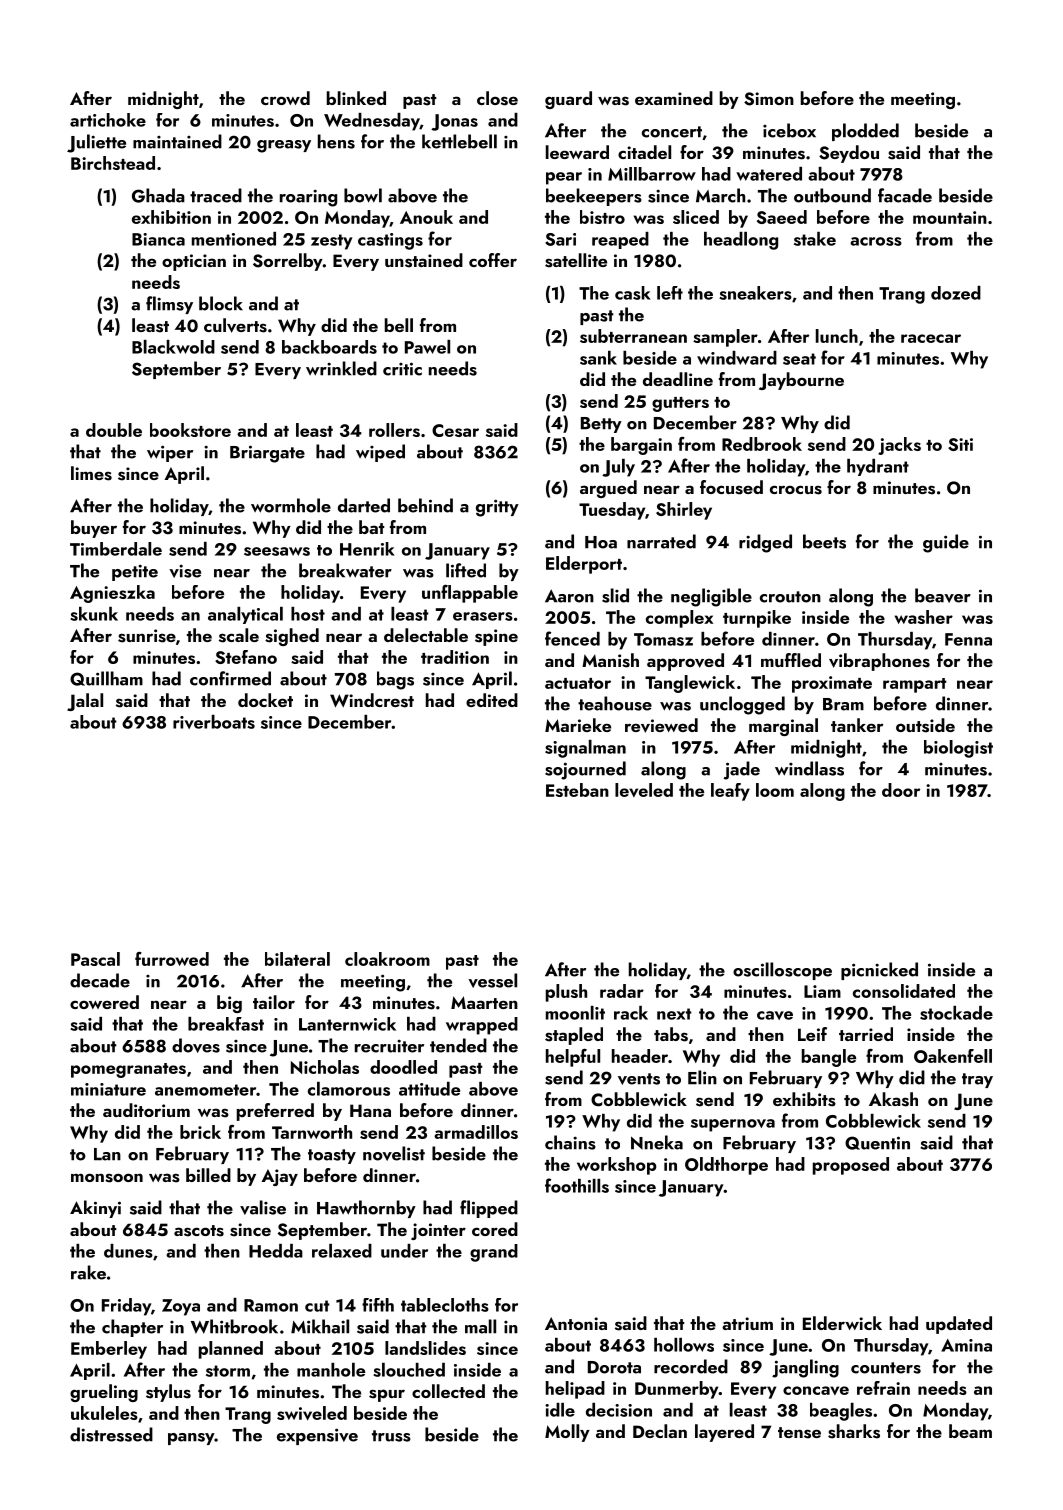 The height and width of the screenshot is (1510, 1063). I want to click on Declan, so click(660, 1431).
